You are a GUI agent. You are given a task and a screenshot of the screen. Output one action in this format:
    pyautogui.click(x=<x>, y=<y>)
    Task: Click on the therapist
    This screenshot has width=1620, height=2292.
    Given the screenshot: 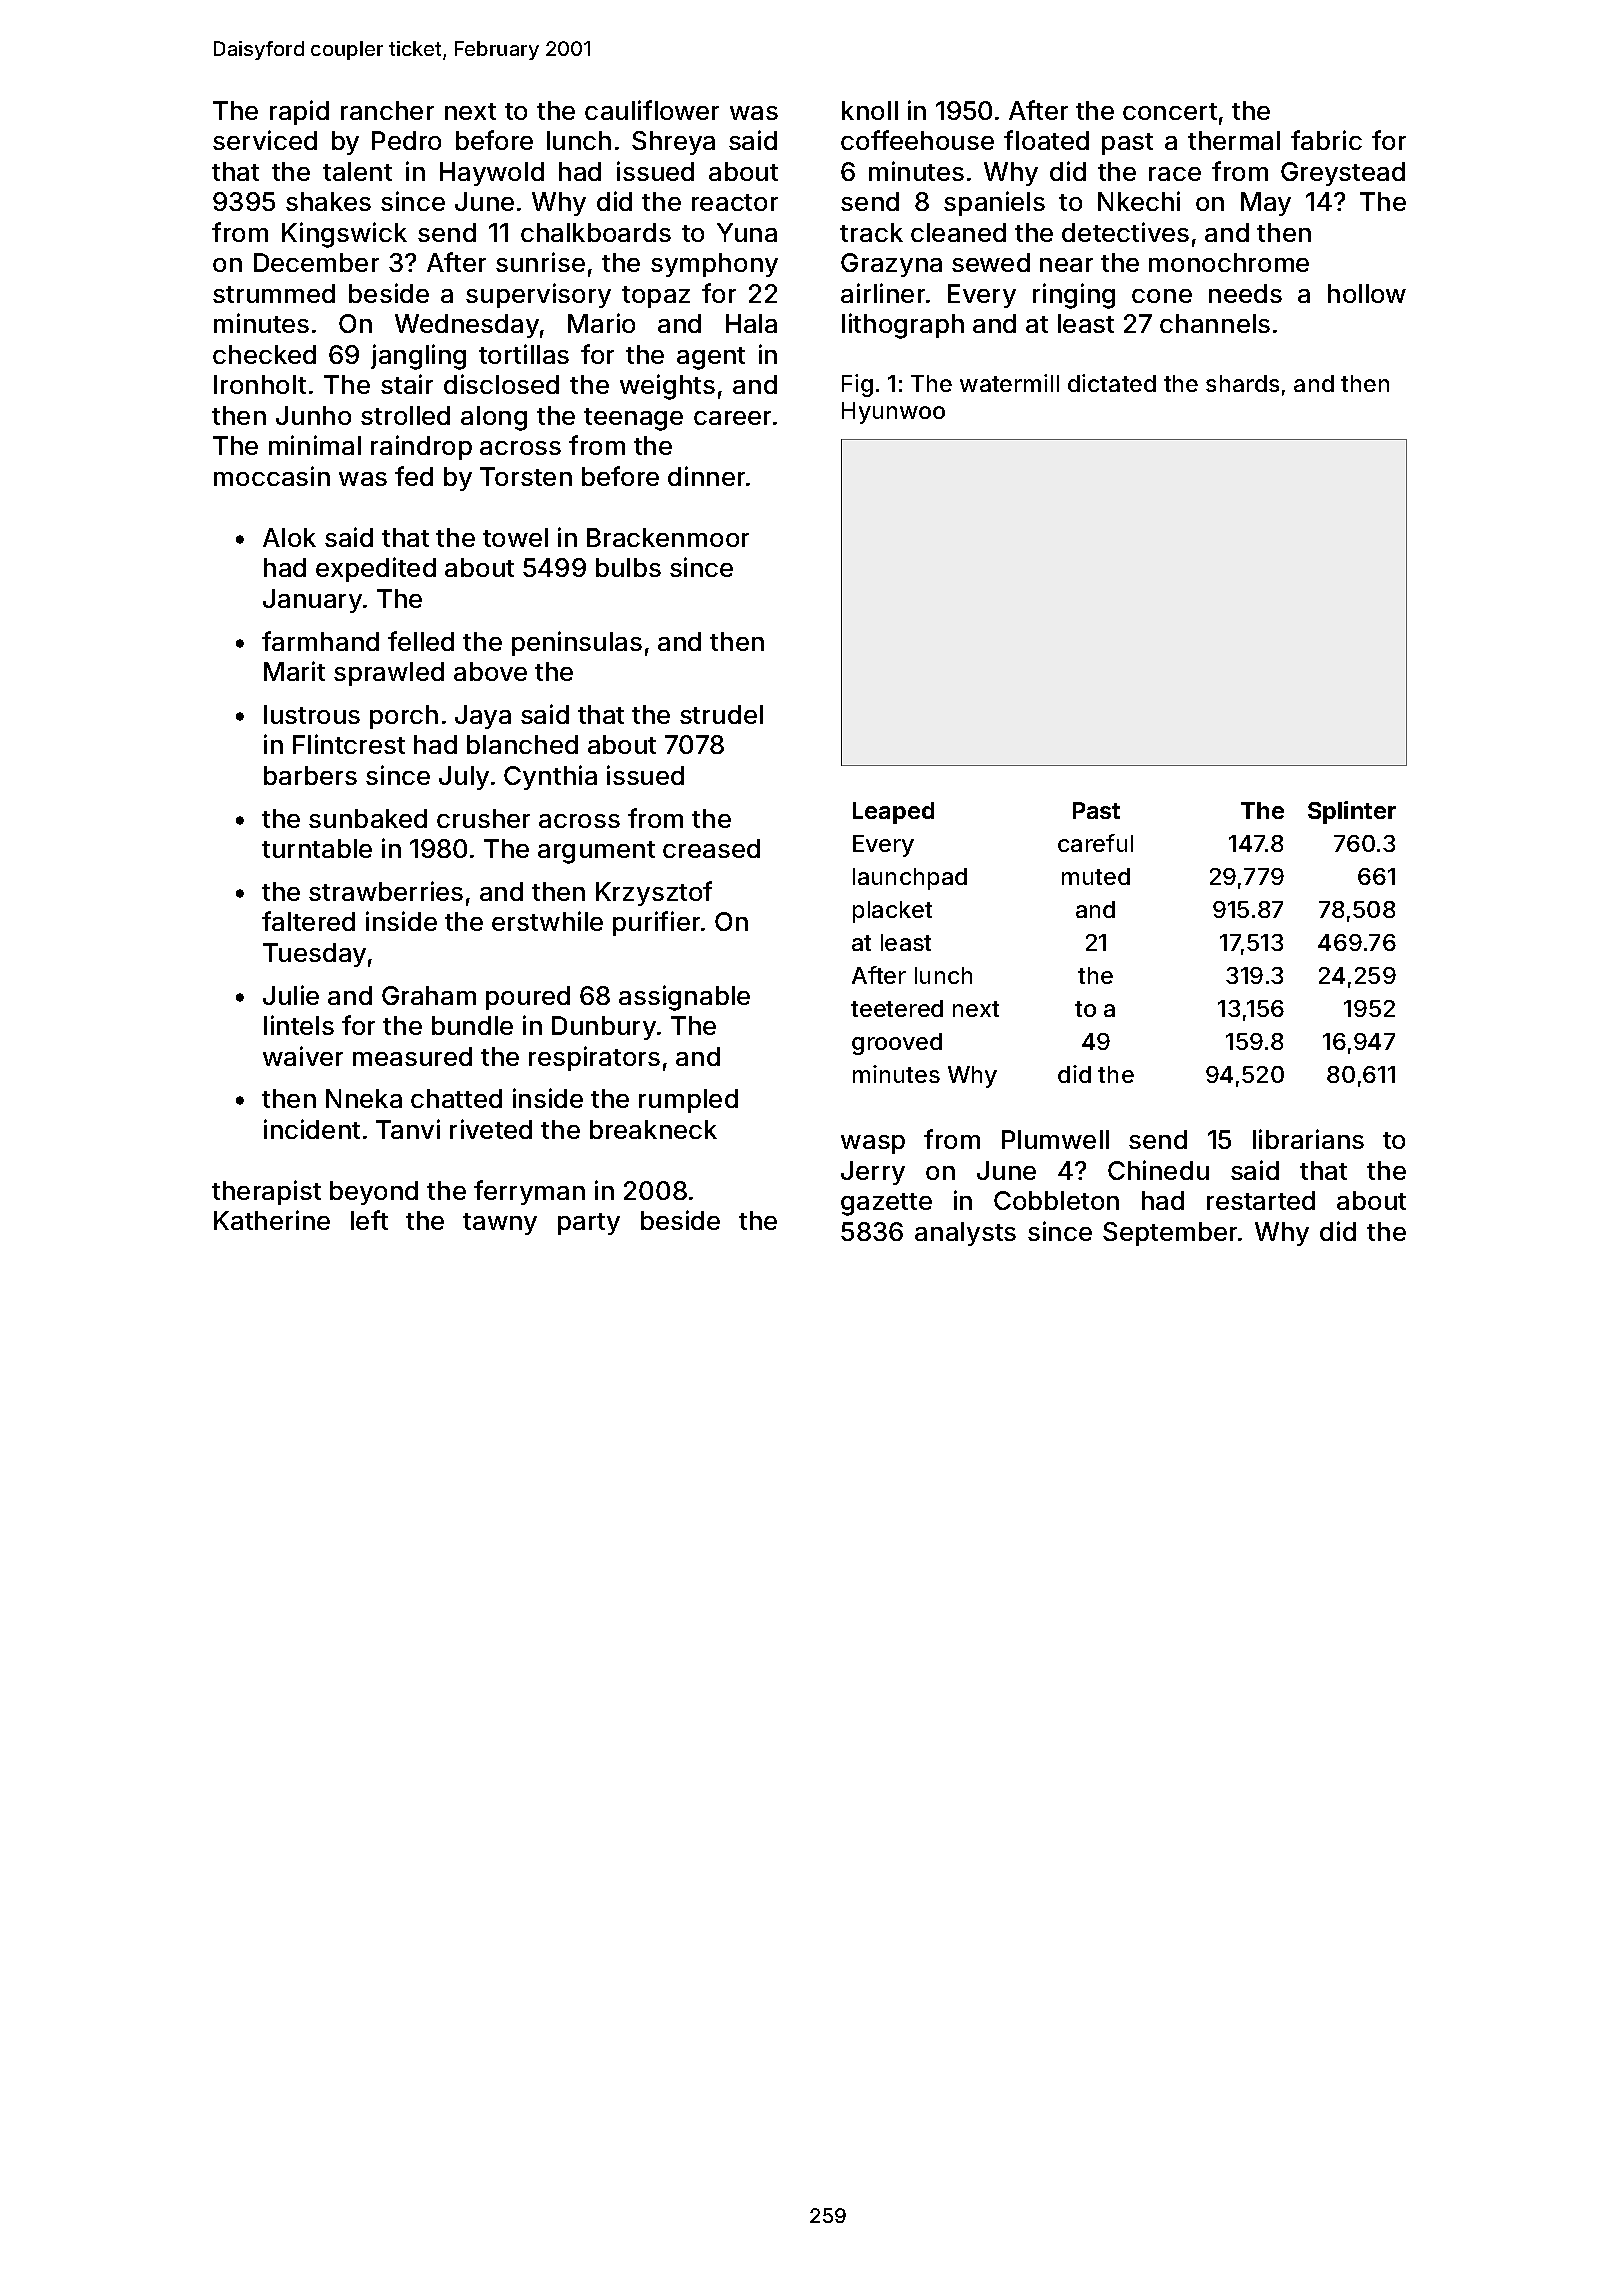 What is the action you would take?
    pyautogui.click(x=266, y=1192)
